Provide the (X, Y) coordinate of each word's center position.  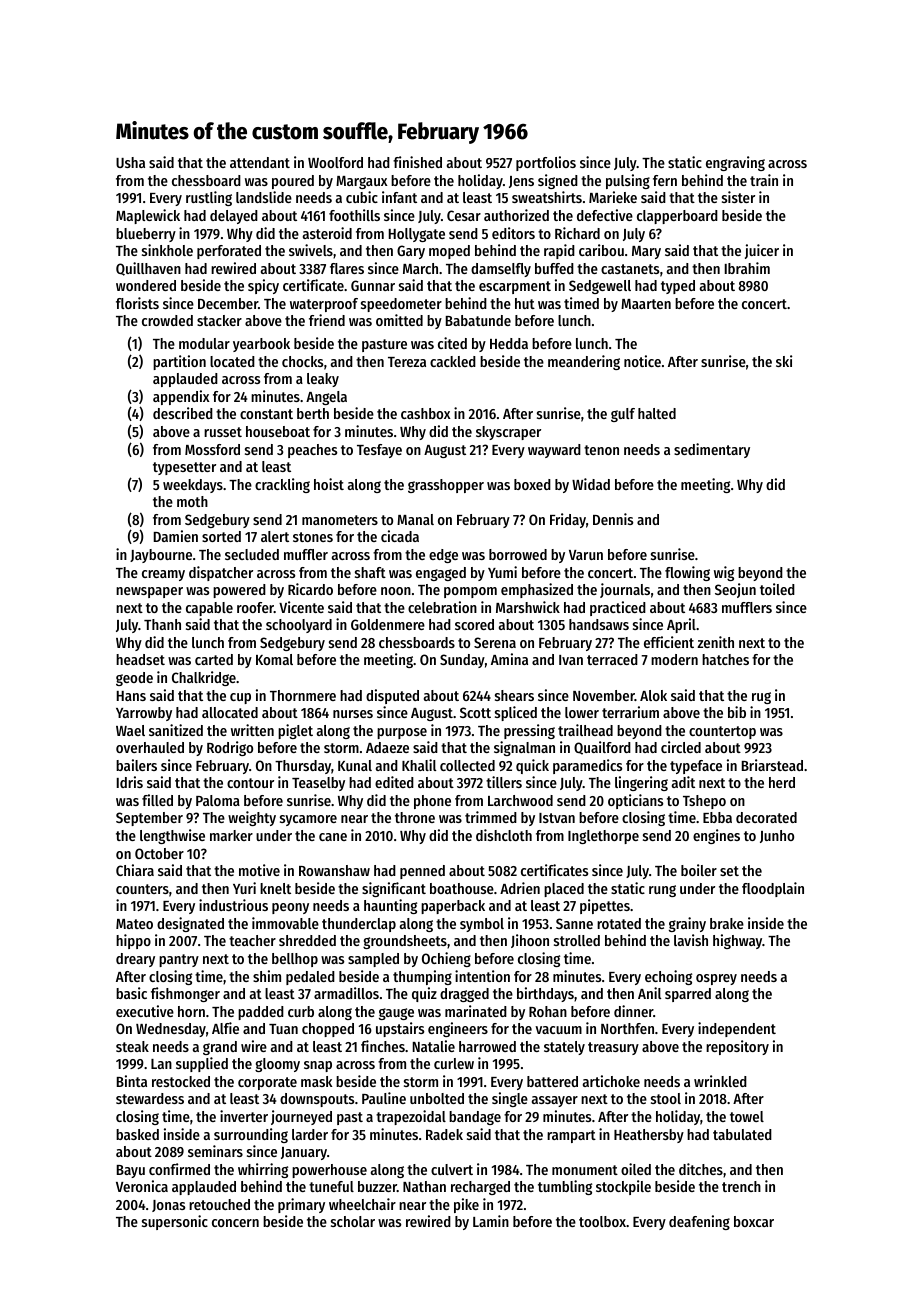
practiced (618, 608)
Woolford (335, 162)
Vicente (301, 607)
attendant (260, 162)
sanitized (176, 730)
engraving (735, 163)
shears (514, 695)
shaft (370, 572)
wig (724, 573)
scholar (353, 1221)
